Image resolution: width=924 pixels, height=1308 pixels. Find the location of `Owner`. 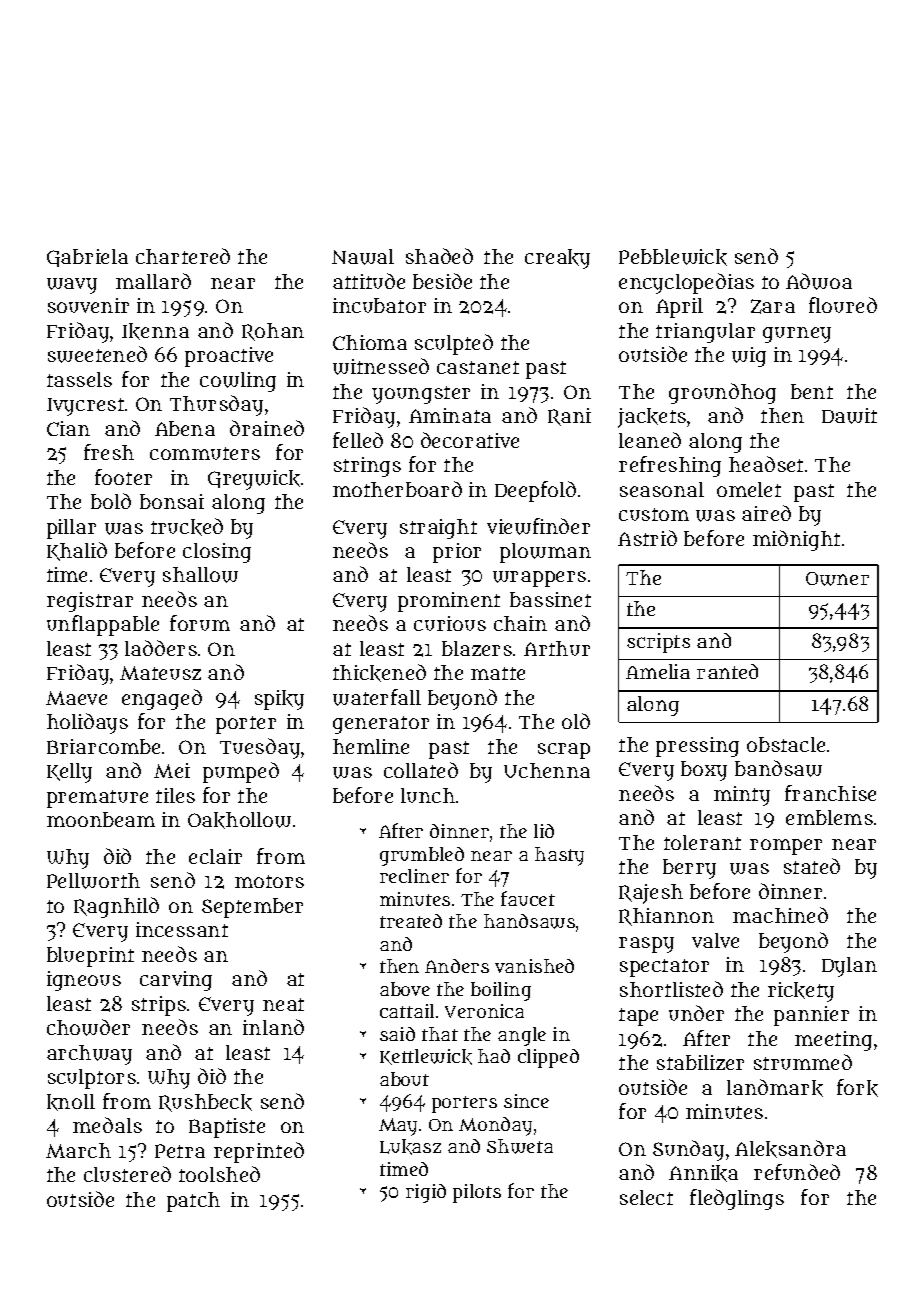

Owner is located at coordinates (837, 579).
